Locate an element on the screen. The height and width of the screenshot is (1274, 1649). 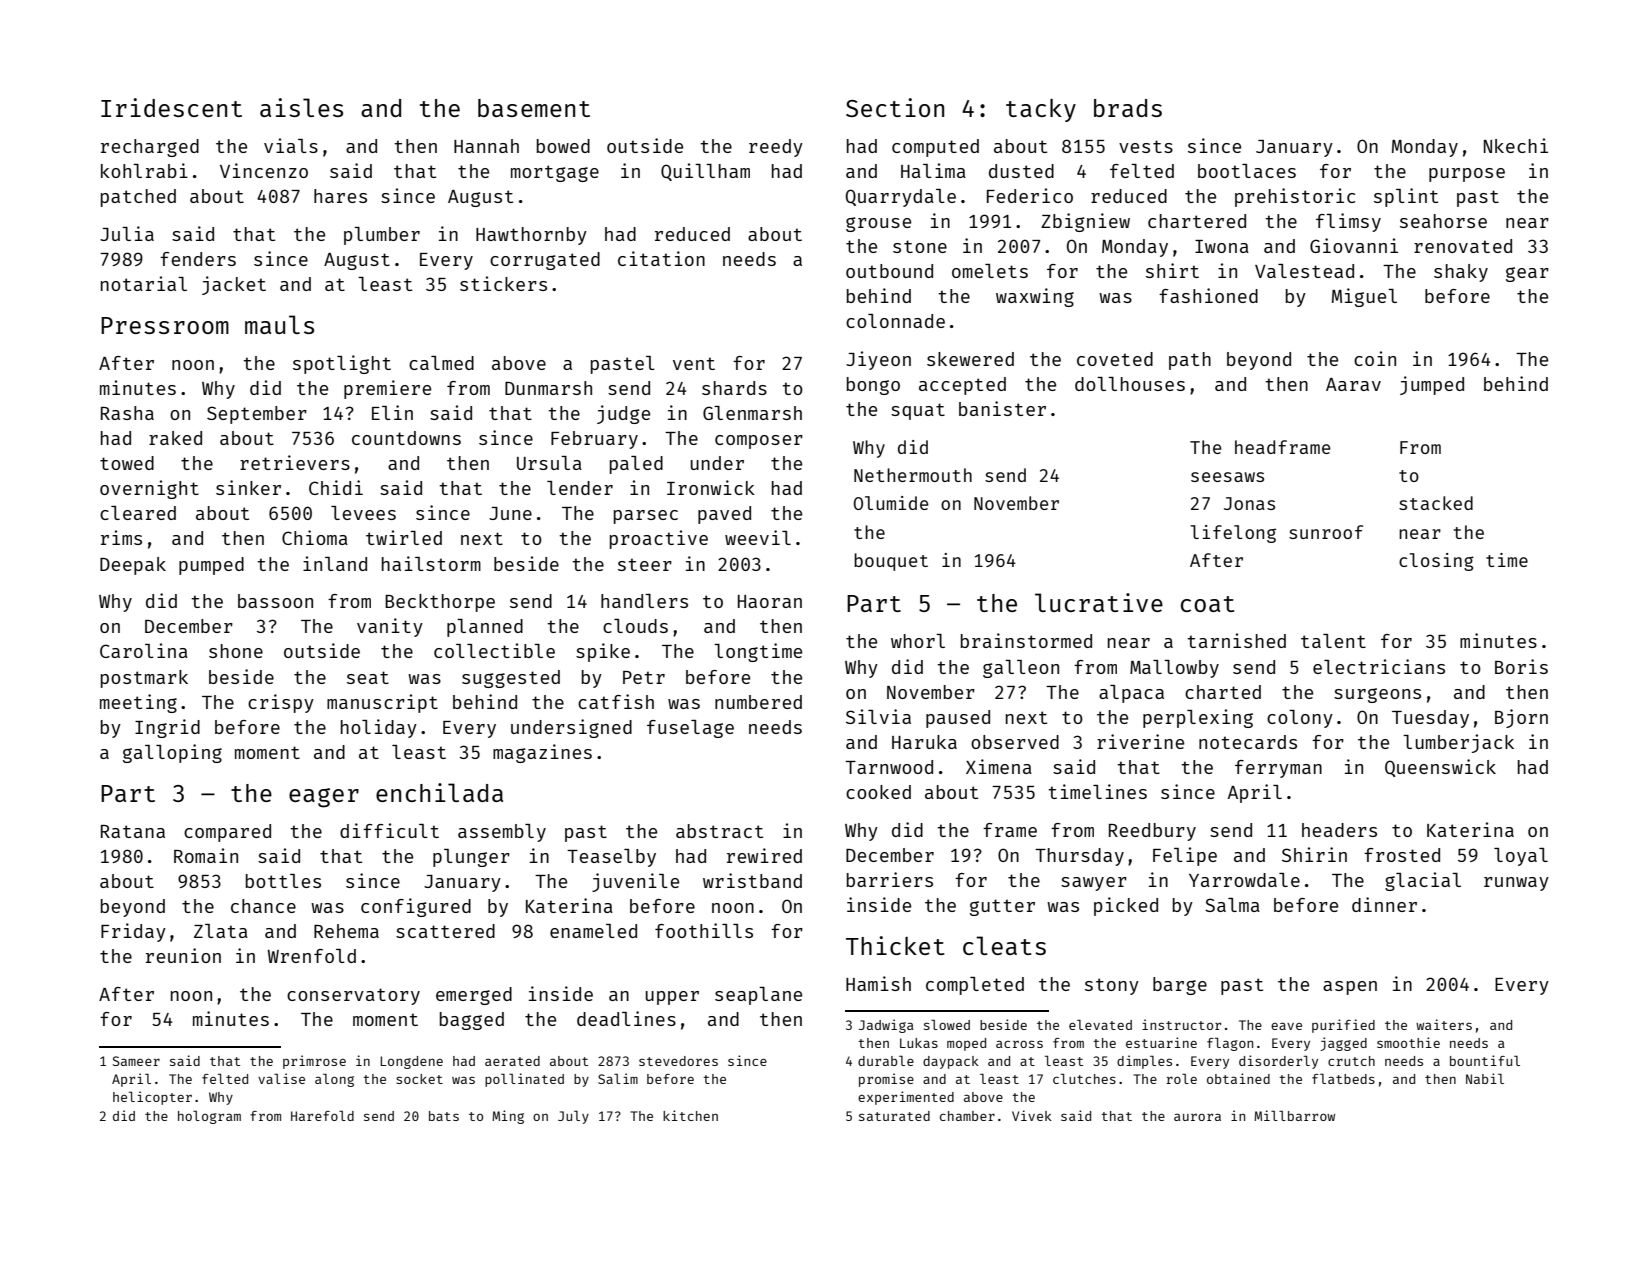
manuscript is located at coordinates (382, 703).
